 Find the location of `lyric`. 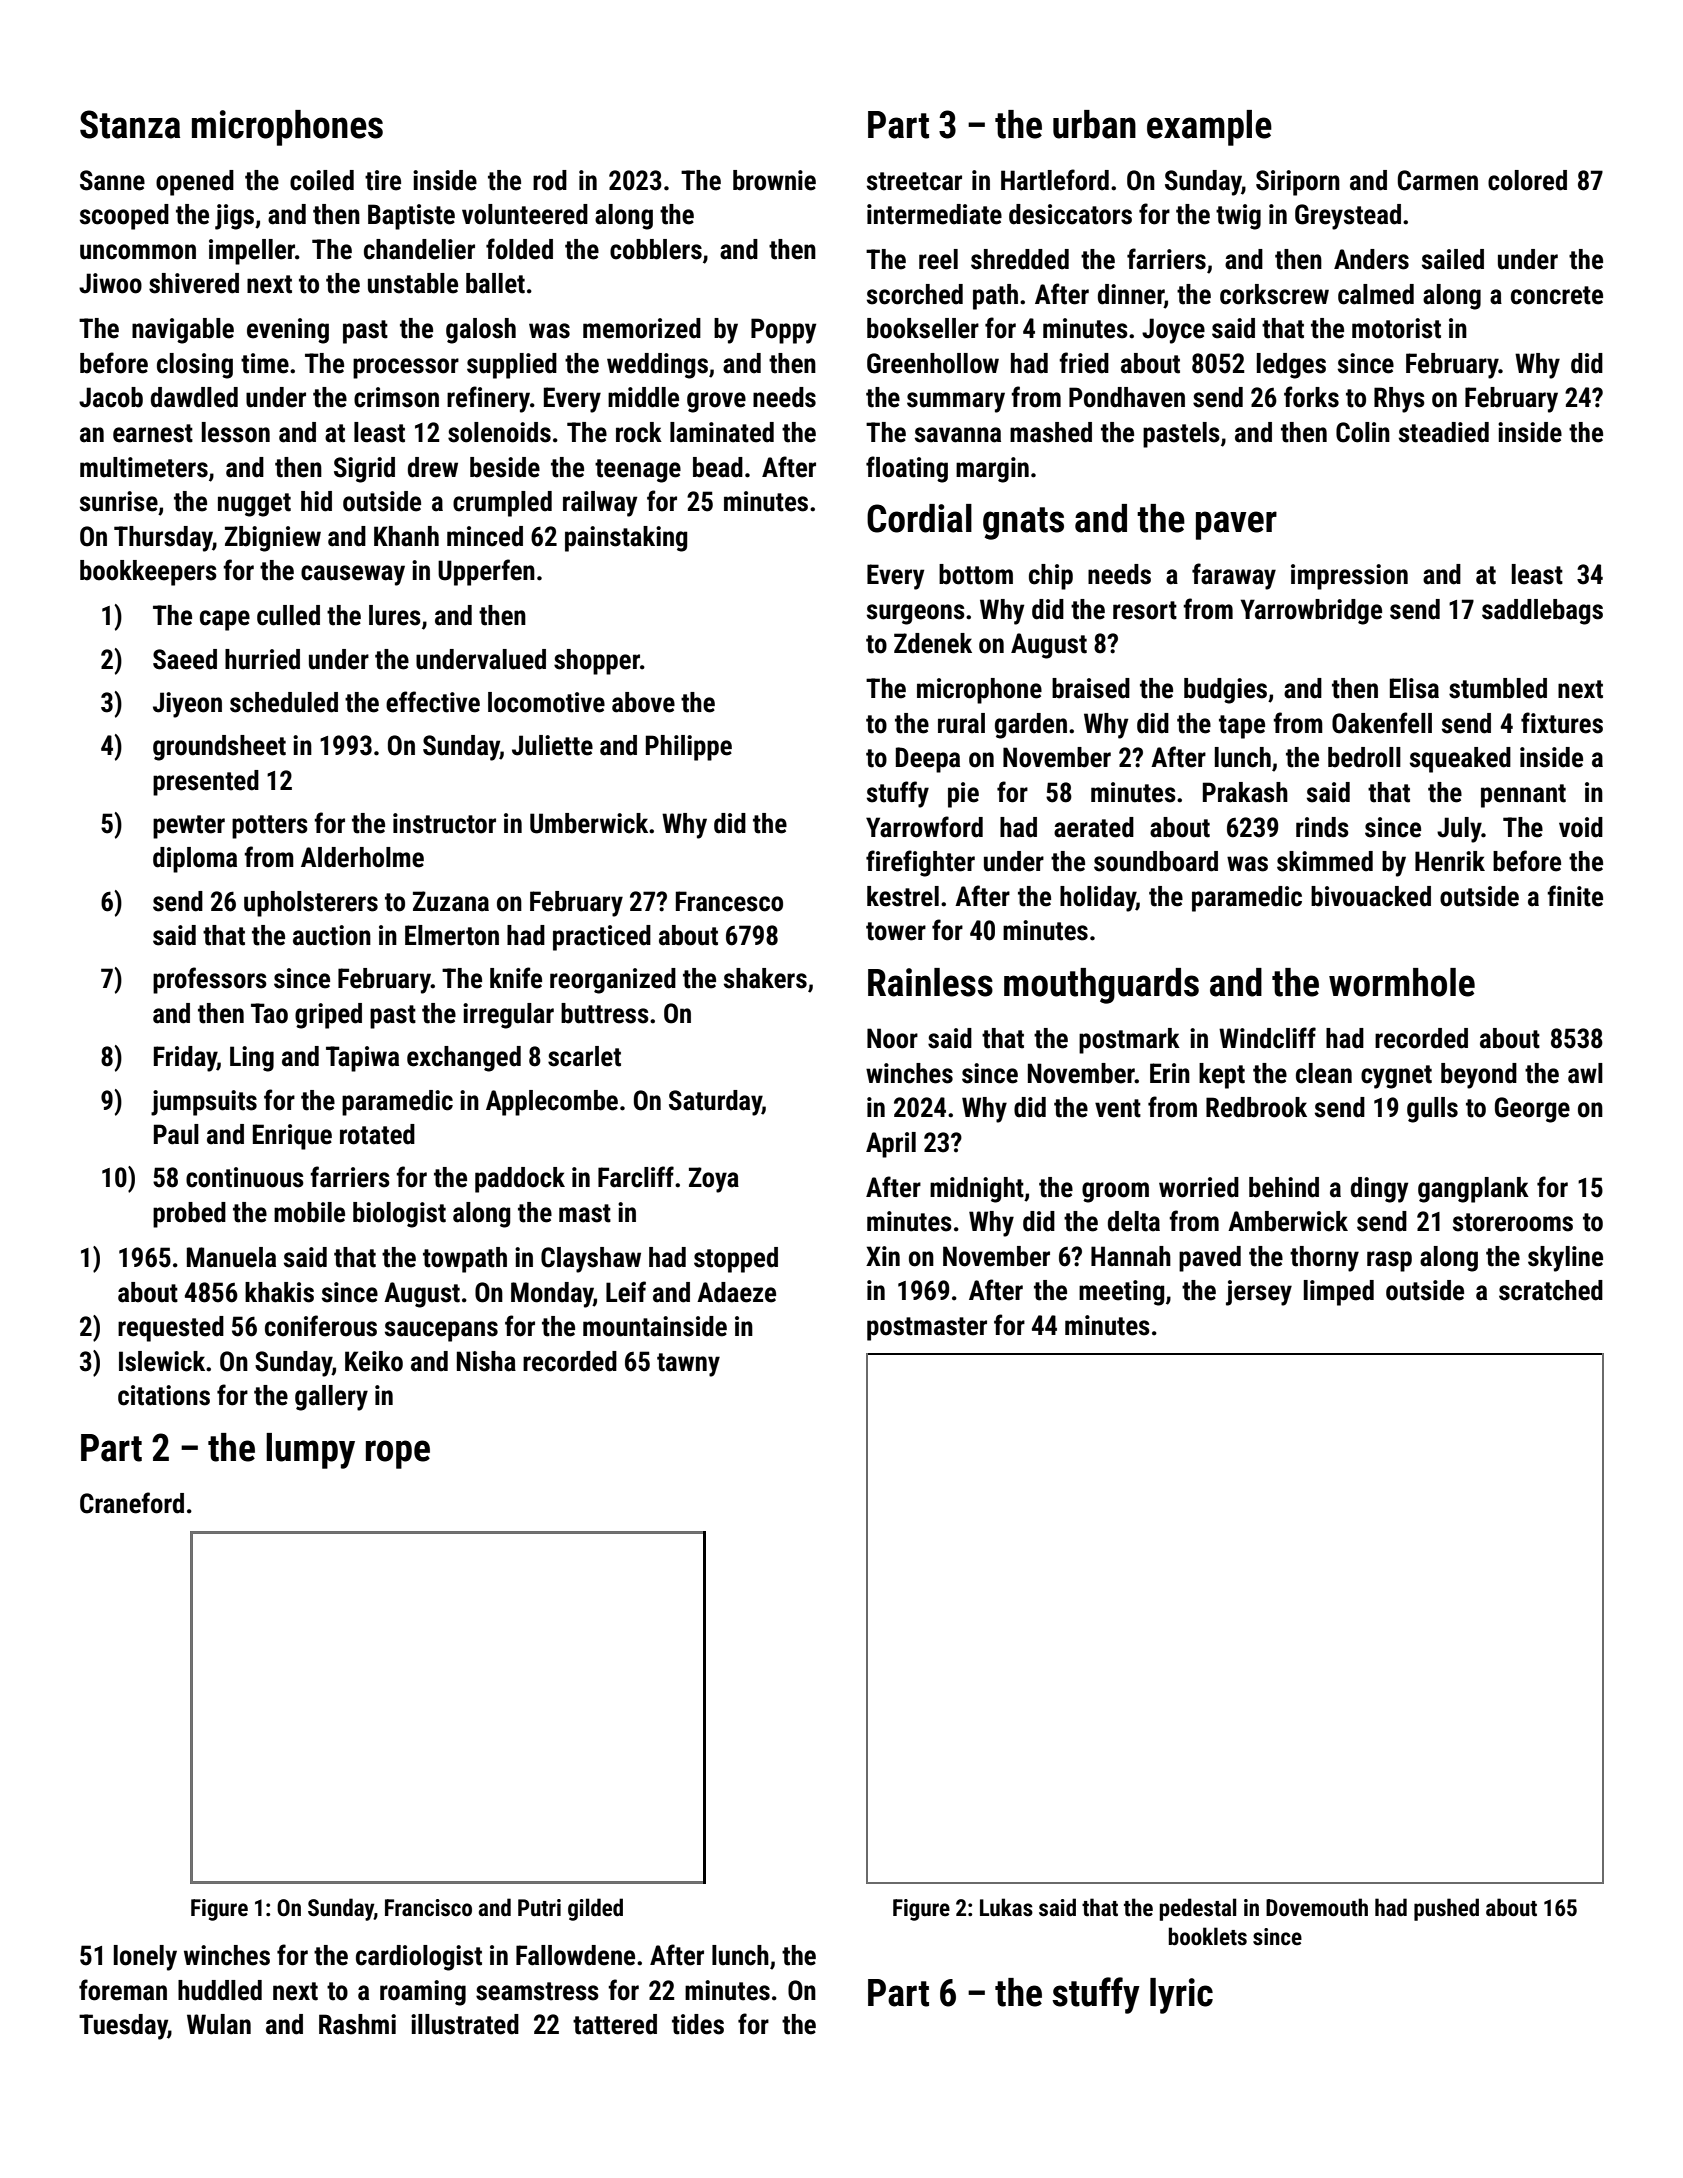

lyric is located at coordinates (1181, 1996).
